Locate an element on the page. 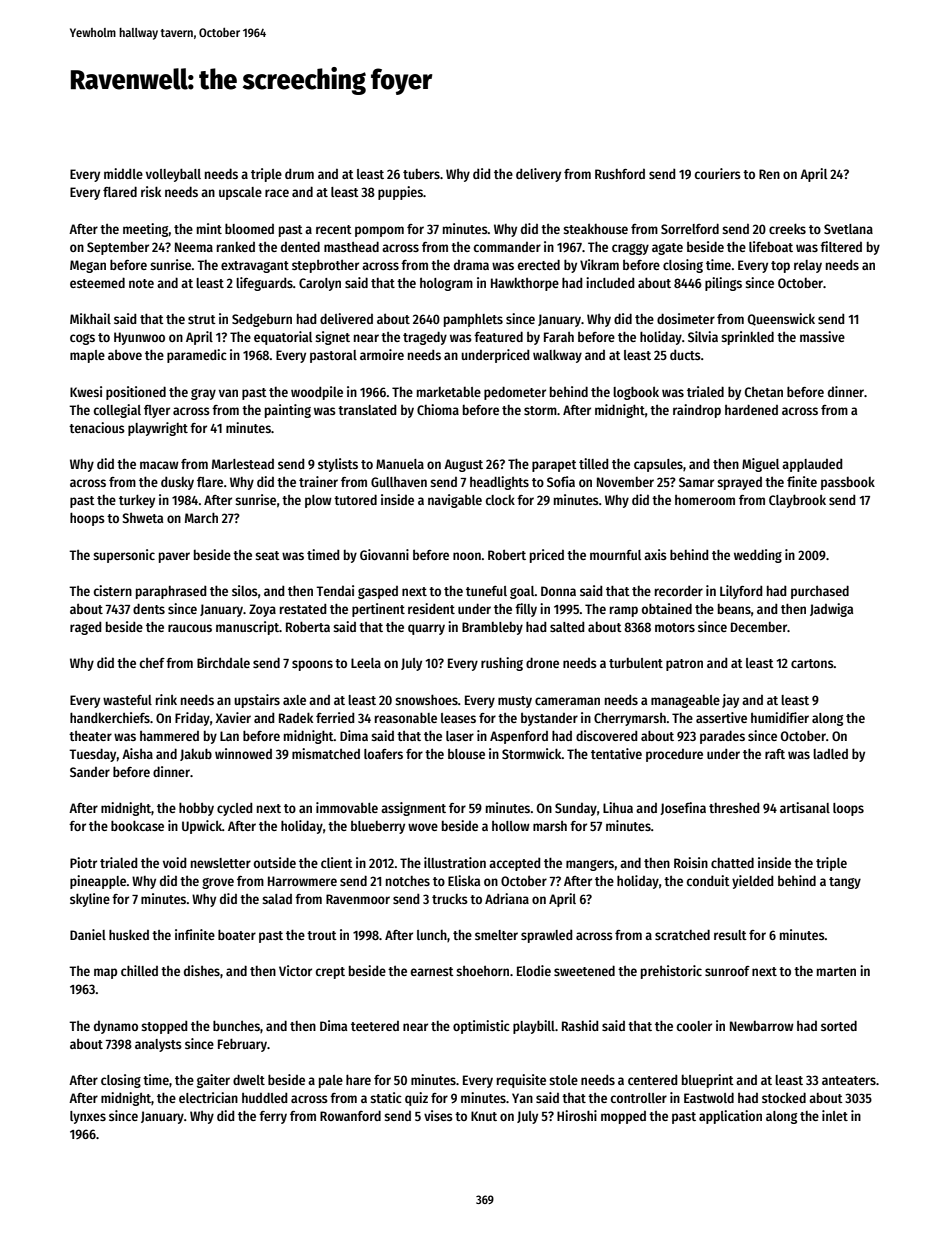  mopped is located at coordinates (623, 1117).
